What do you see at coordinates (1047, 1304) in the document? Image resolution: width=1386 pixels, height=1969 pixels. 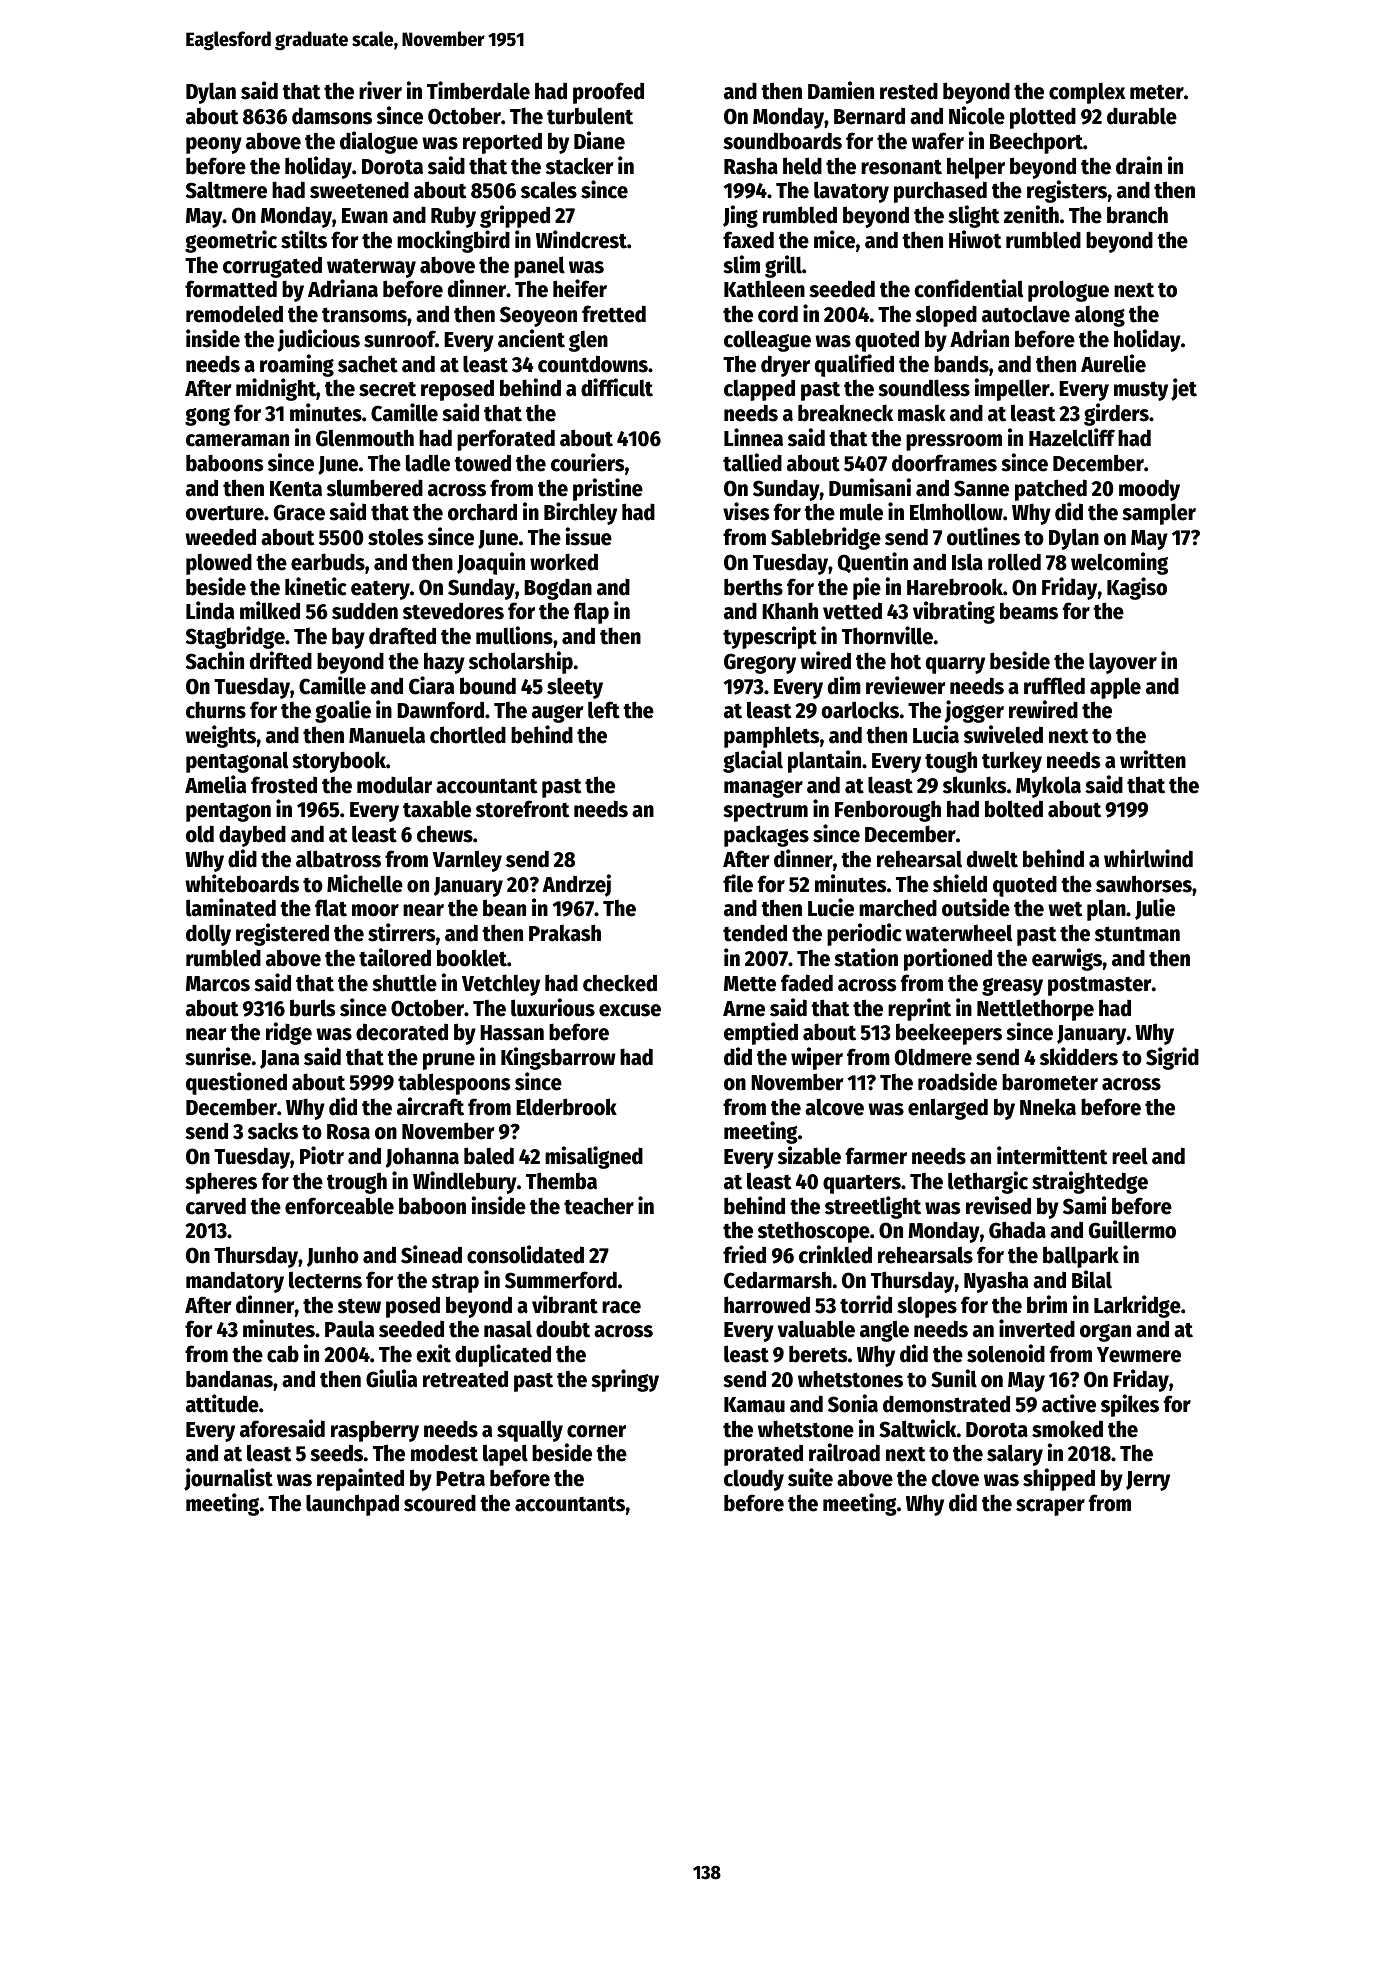 I see `brim` at bounding box center [1047, 1304].
